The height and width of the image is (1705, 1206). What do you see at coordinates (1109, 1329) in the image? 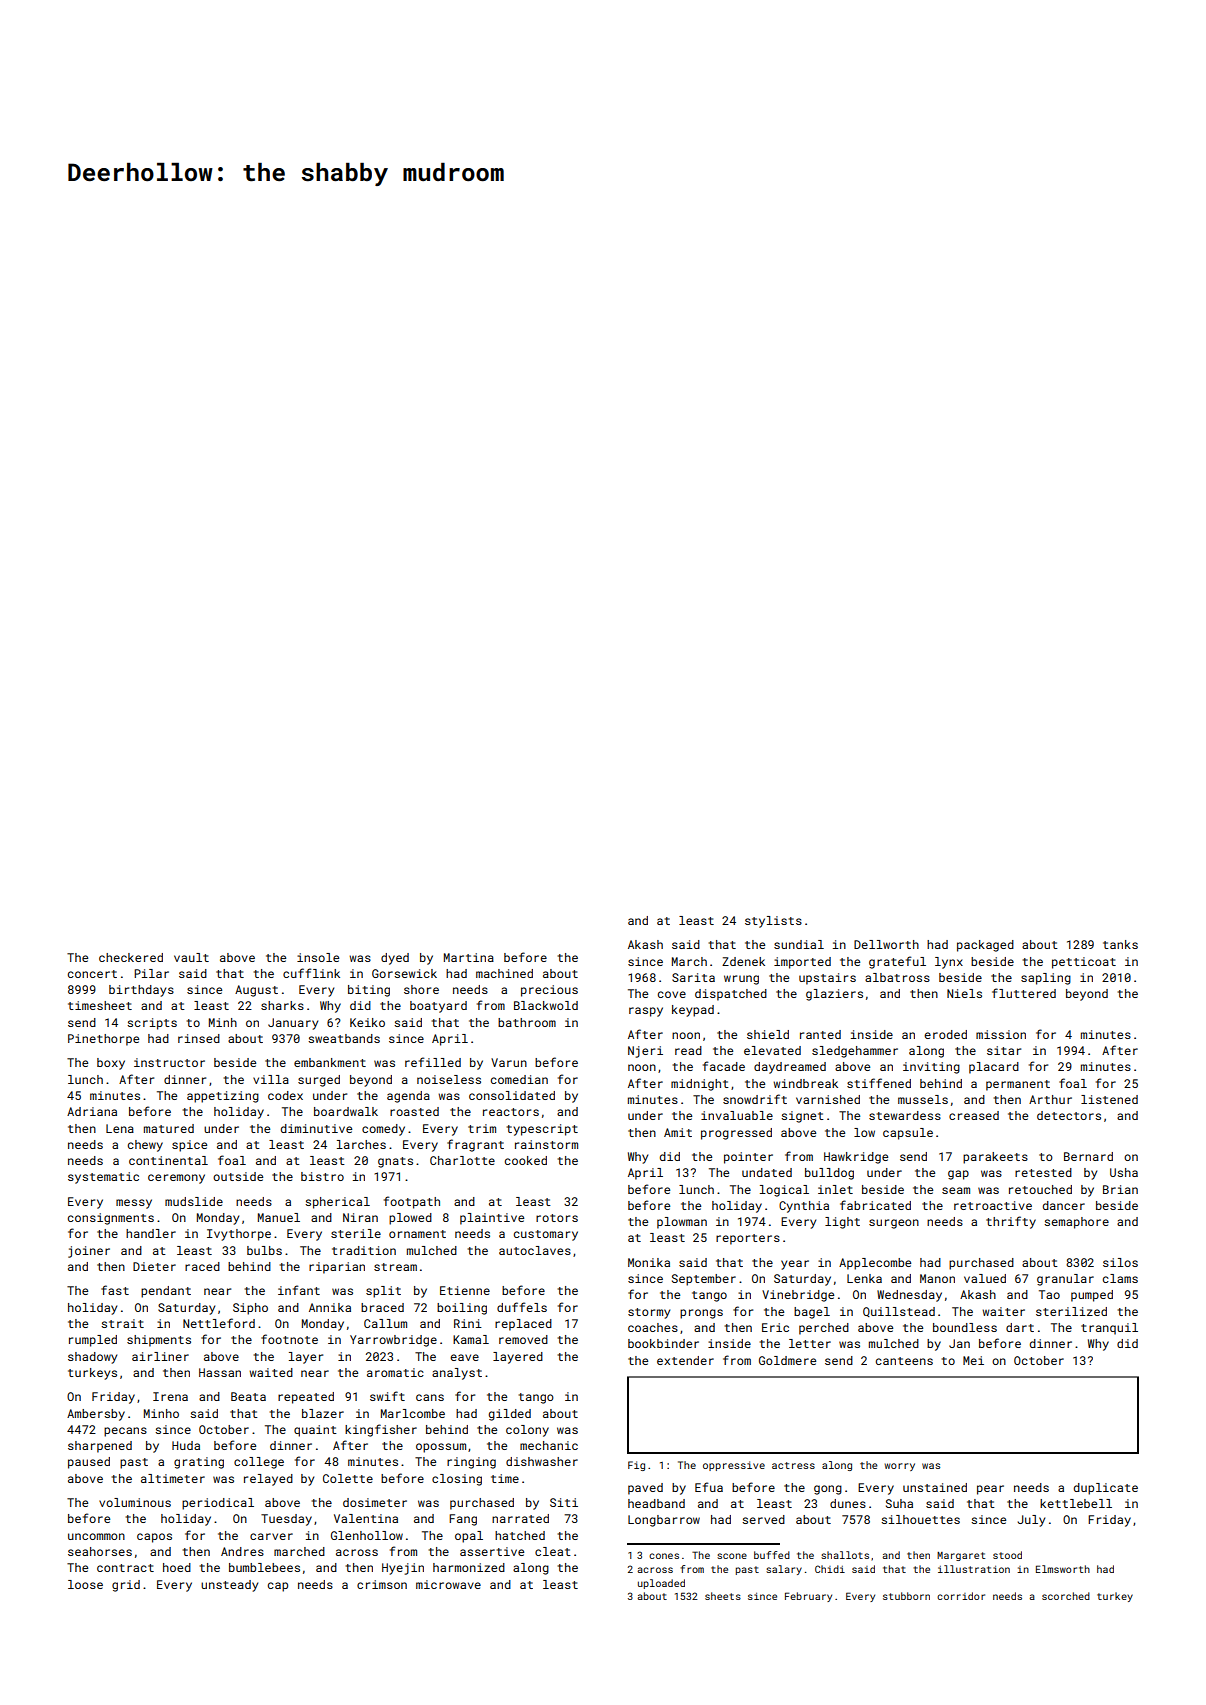
I see `tranquil` at bounding box center [1109, 1329].
